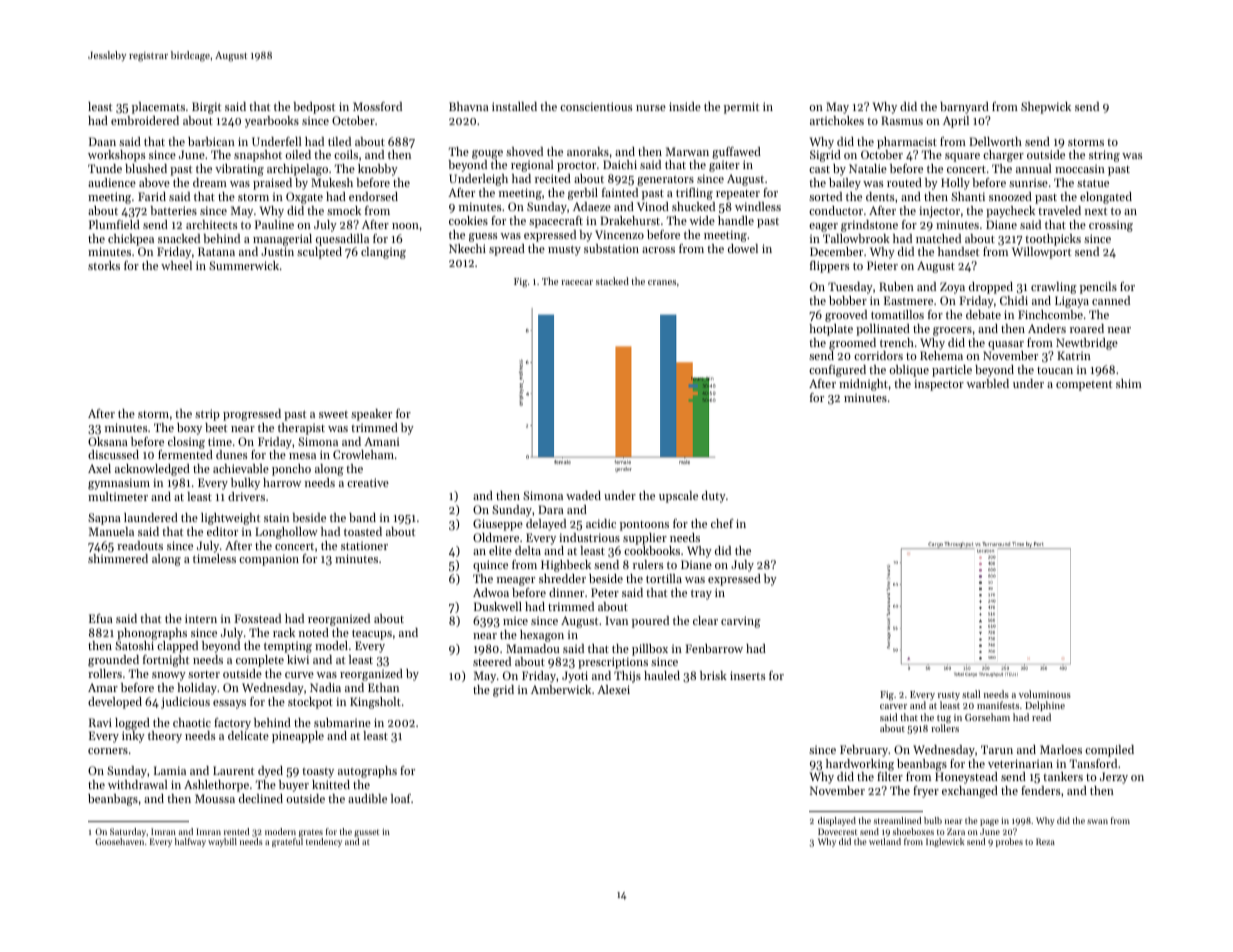 This page has width=1233, height=952. I want to click on Shepwick, so click(1046, 108).
